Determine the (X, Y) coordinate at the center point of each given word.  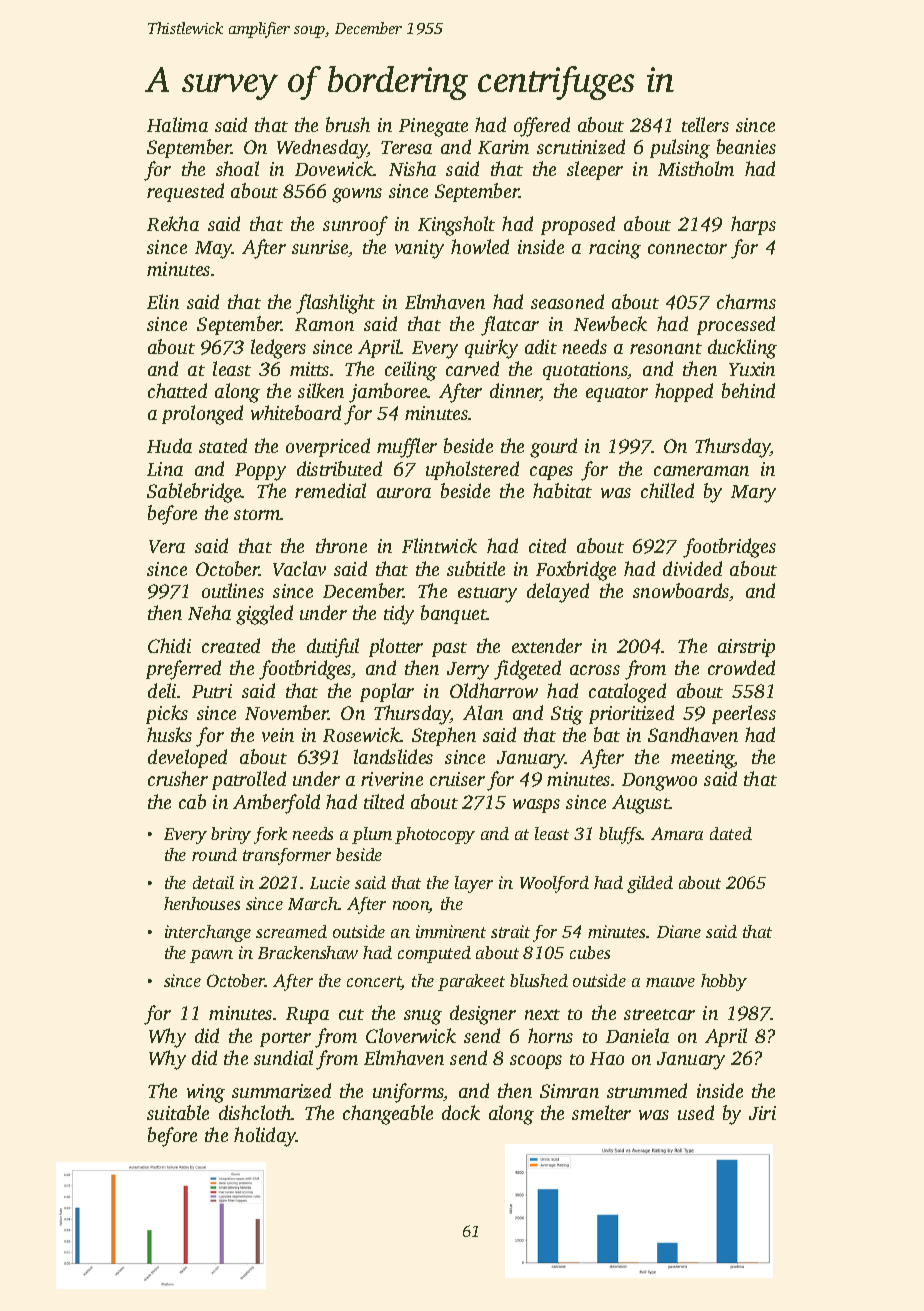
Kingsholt (456, 226)
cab (192, 801)
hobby (724, 982)
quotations (585, 371)
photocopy (435, 835)
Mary (753, 494)
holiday (265, 1137)
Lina (165, 469)
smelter (601, 1112)
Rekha (173, 223)
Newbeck (610, 323)
